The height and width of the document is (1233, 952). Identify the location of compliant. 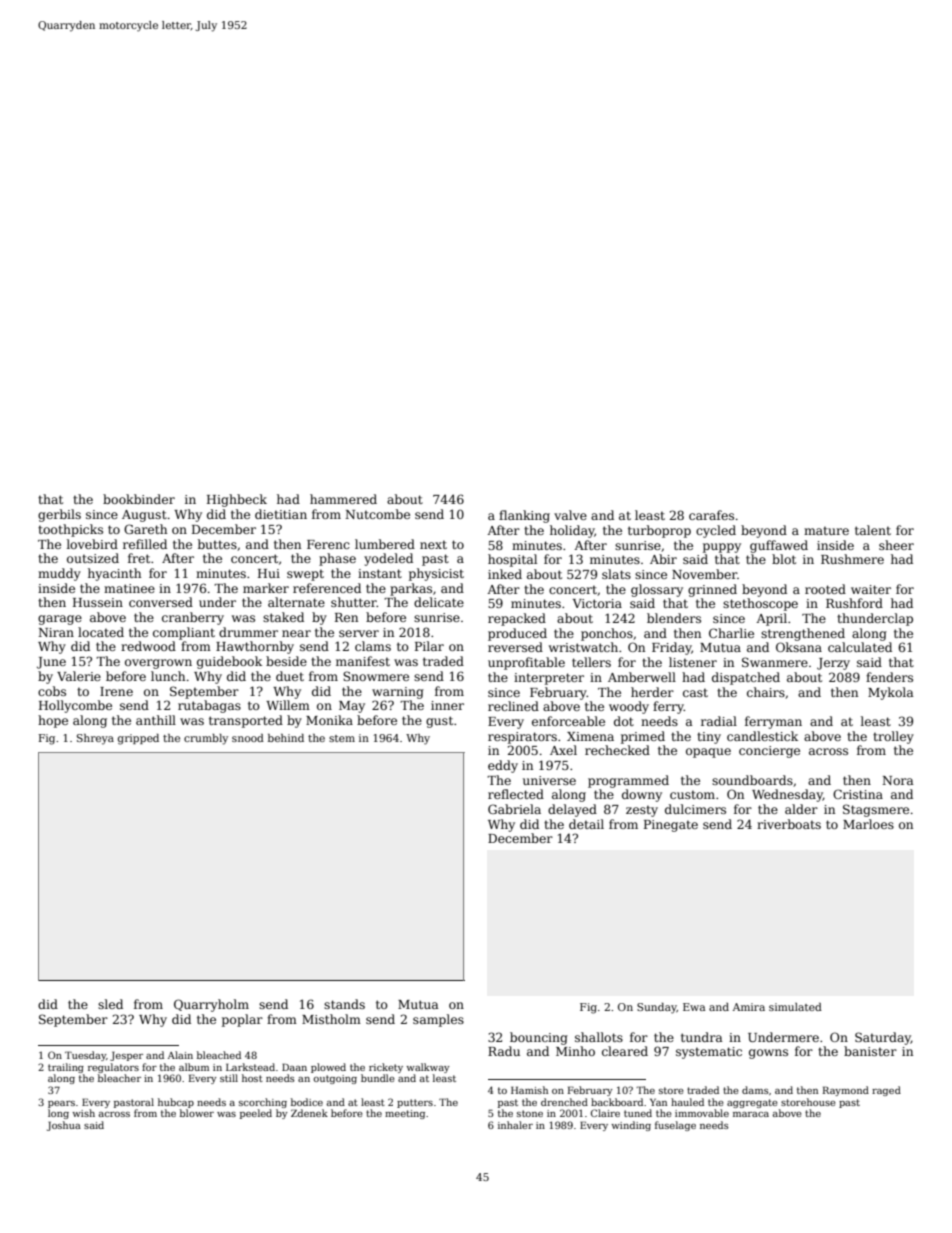
(184, 633).
